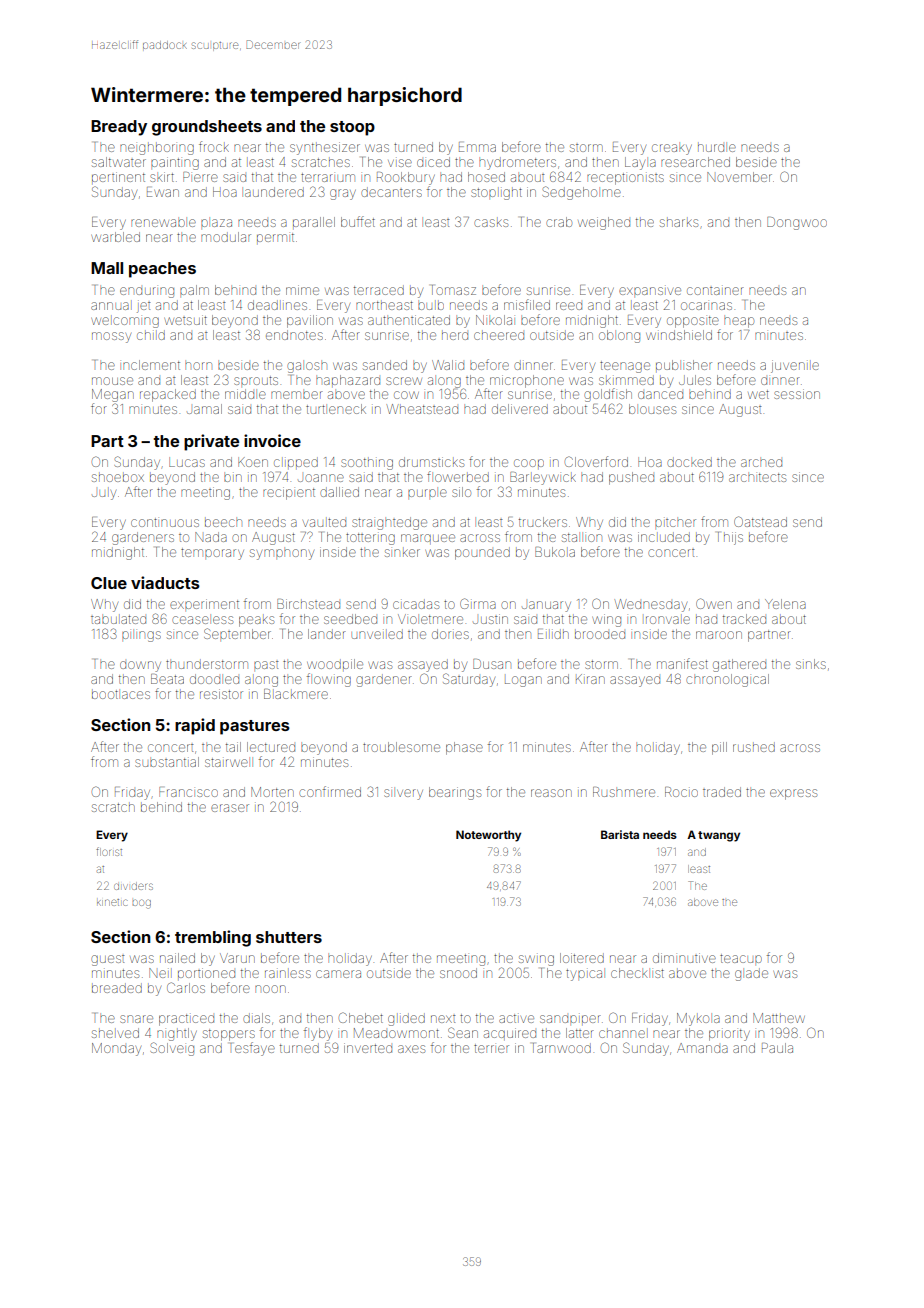 This document has width=924, height=1308. Describe the element at coordinates (684, 958) in the document. I see `diminutive` at that location.
